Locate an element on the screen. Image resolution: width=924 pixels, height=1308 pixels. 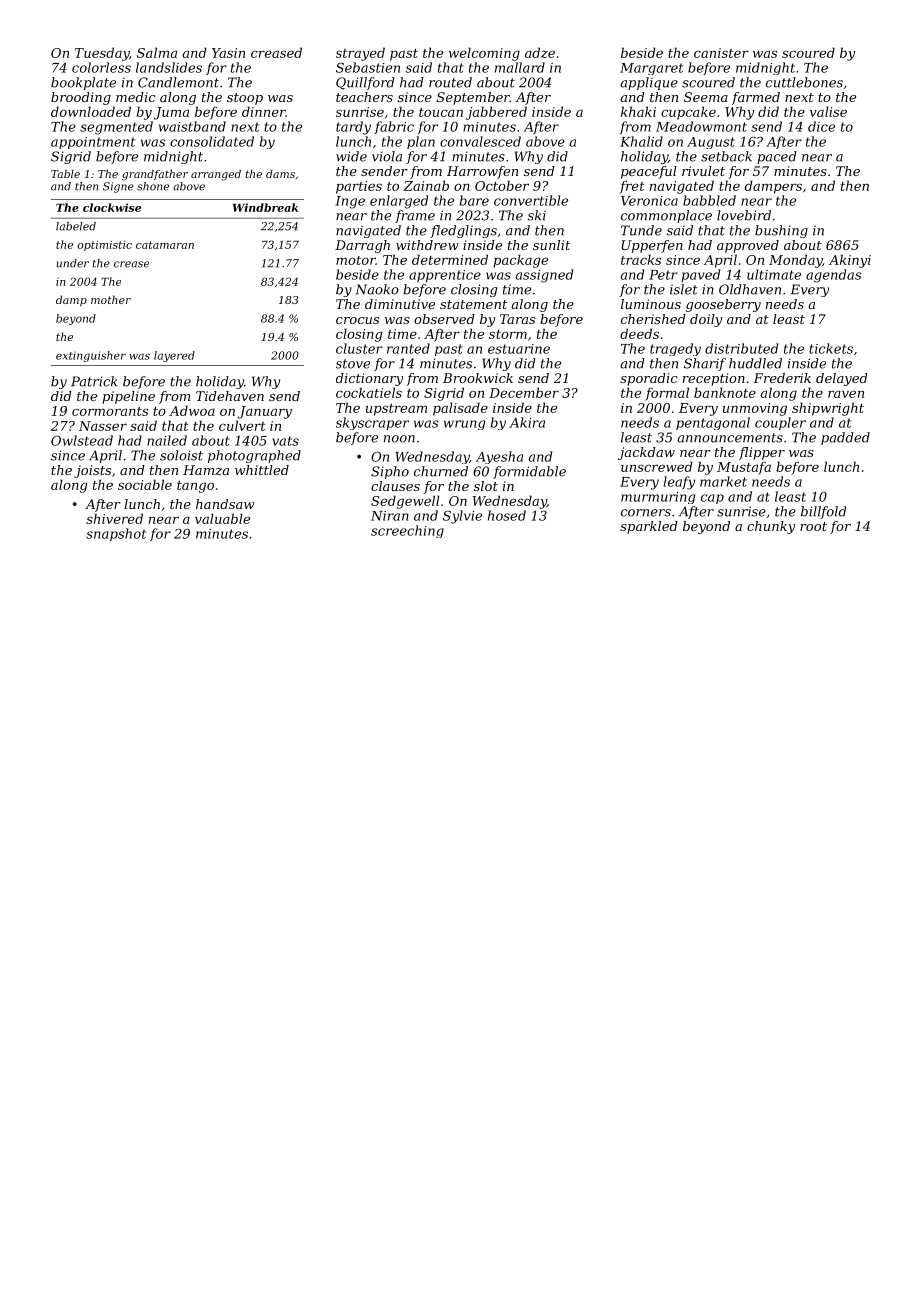
October is located at coordinates (502, 185).
